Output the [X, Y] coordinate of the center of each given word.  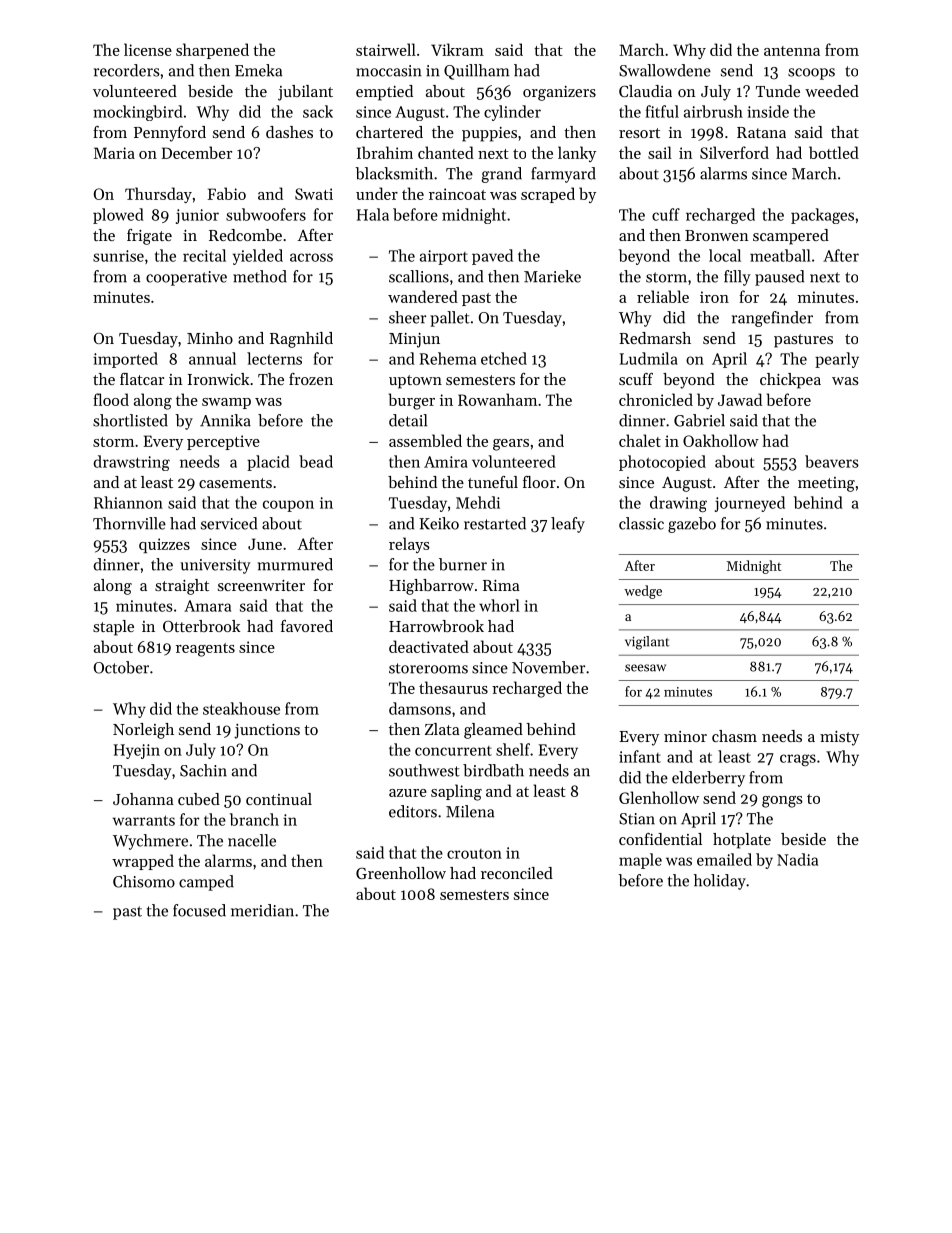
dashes [289, 132]
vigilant [647, 643]
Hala [373, 214]
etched [504, 358]
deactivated [429, 646]
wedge [643, 592]
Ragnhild [301, 340]
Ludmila [649, 358]
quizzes [164, 545]
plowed [118, 216]
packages [822, 216]
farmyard [563, 175]
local [725, 255]
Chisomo [144, 881]
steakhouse [241, 708]
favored [307, 626]
